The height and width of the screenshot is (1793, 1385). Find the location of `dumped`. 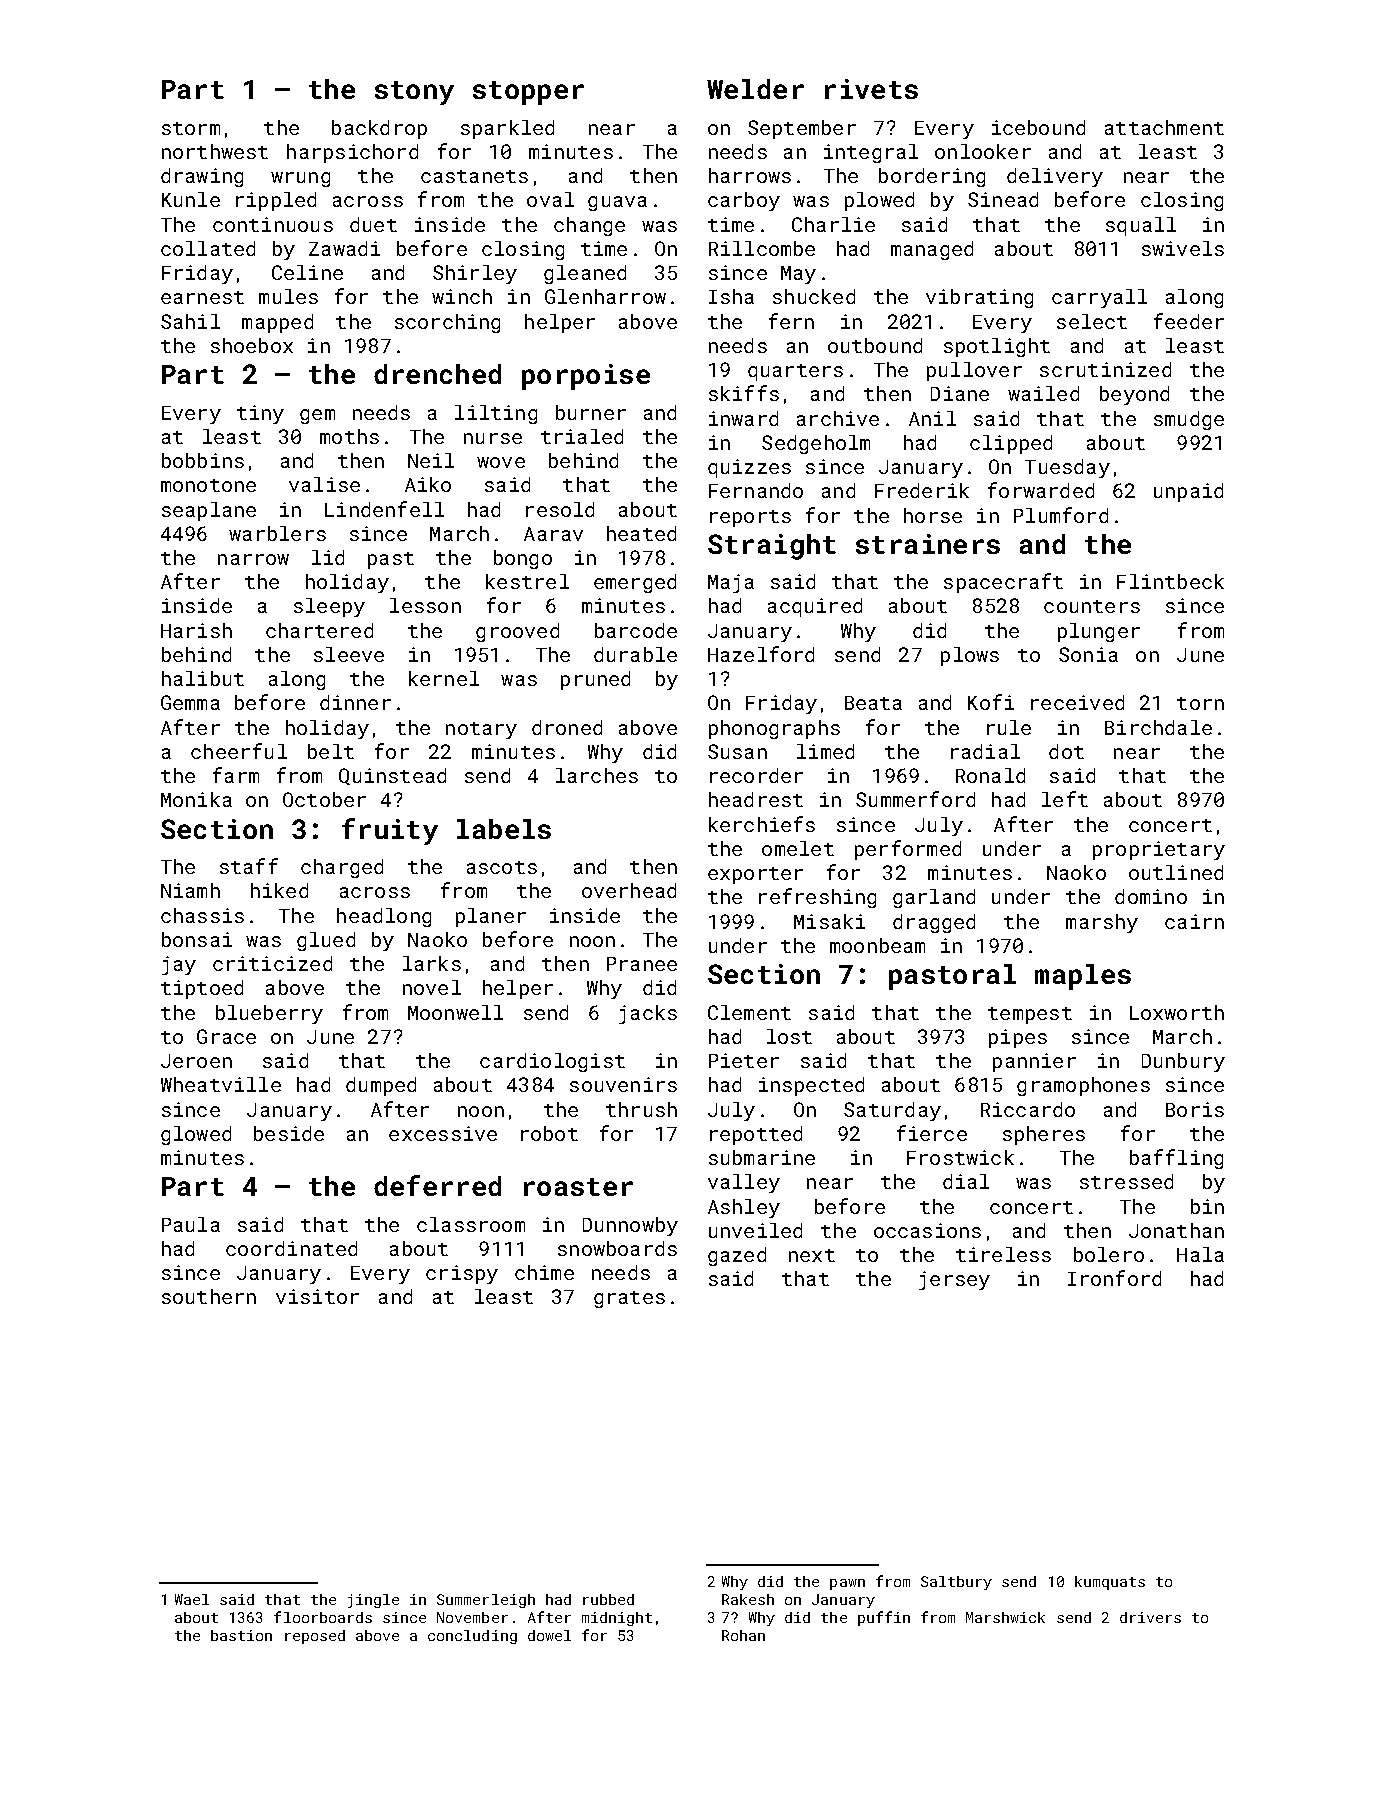

dumped is located at coordinates (381, 1086).
